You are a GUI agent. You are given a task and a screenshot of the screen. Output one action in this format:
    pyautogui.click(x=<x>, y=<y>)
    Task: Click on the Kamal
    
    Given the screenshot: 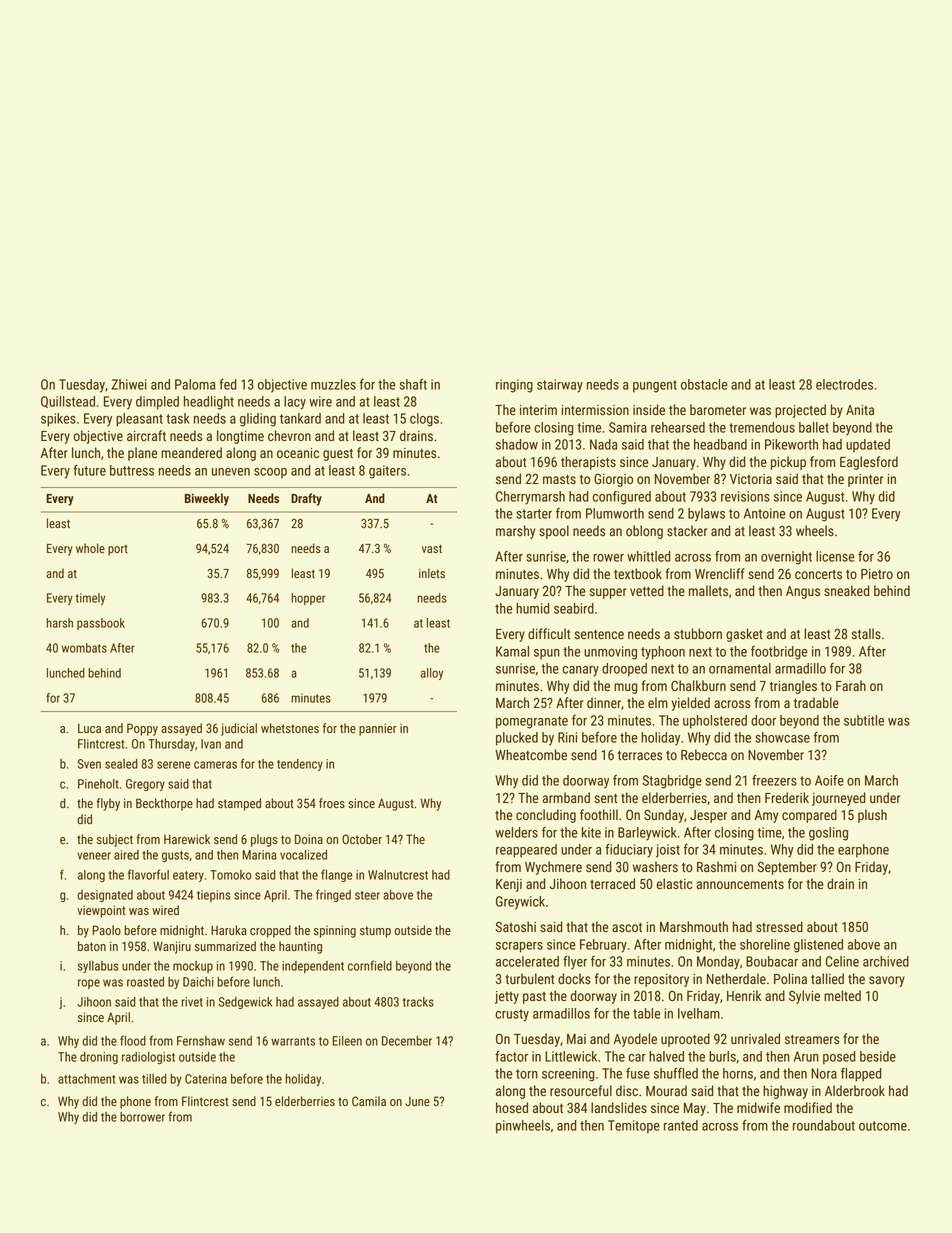 What is the action you would take?
    pyautogui.click(x=512, y=651)
